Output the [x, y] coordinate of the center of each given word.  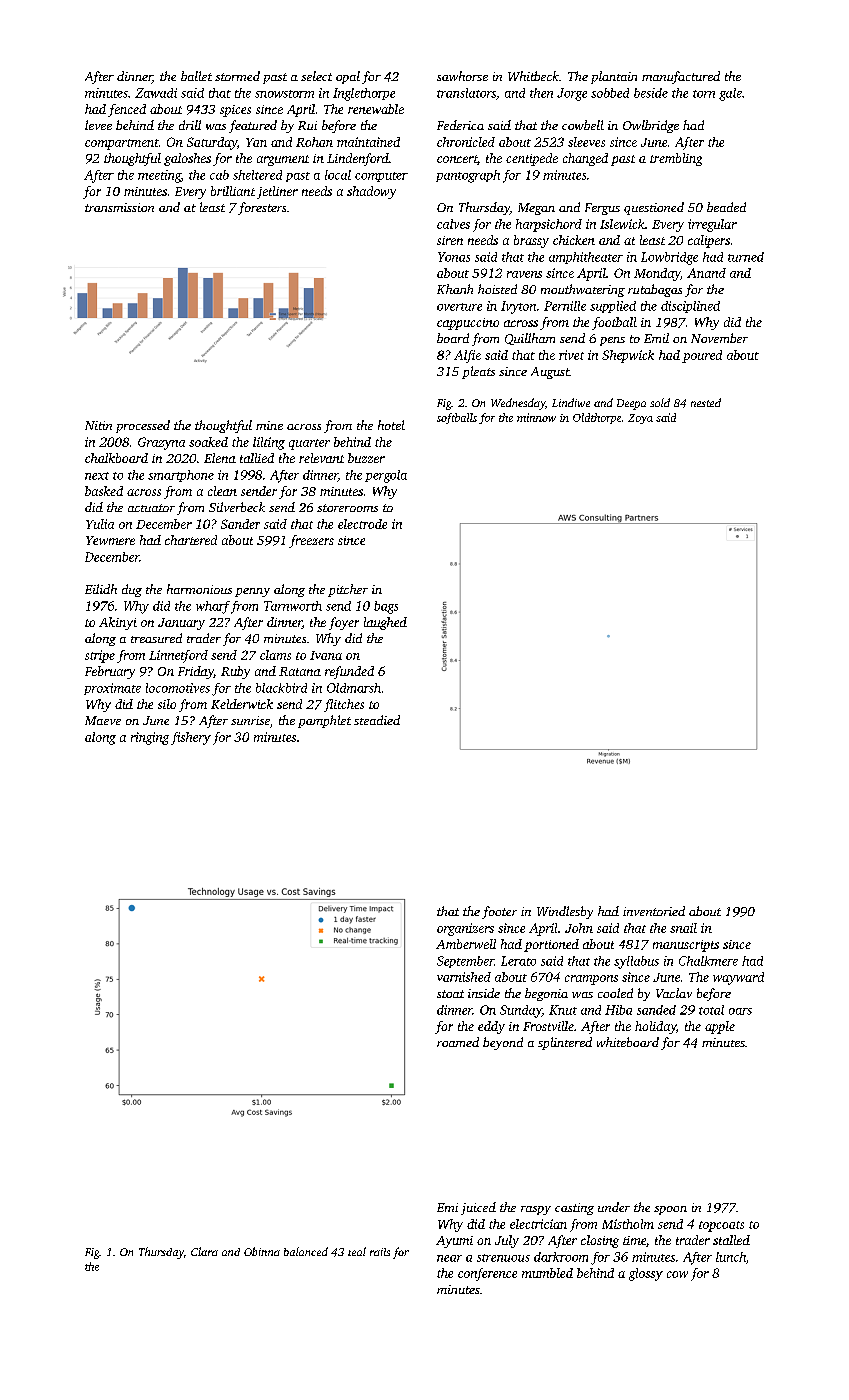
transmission [119, 207]
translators [466, 93]
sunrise [250, 720]
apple [720, 1027]
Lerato [518, 961]
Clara [204, 1251]
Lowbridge [669, 258]
